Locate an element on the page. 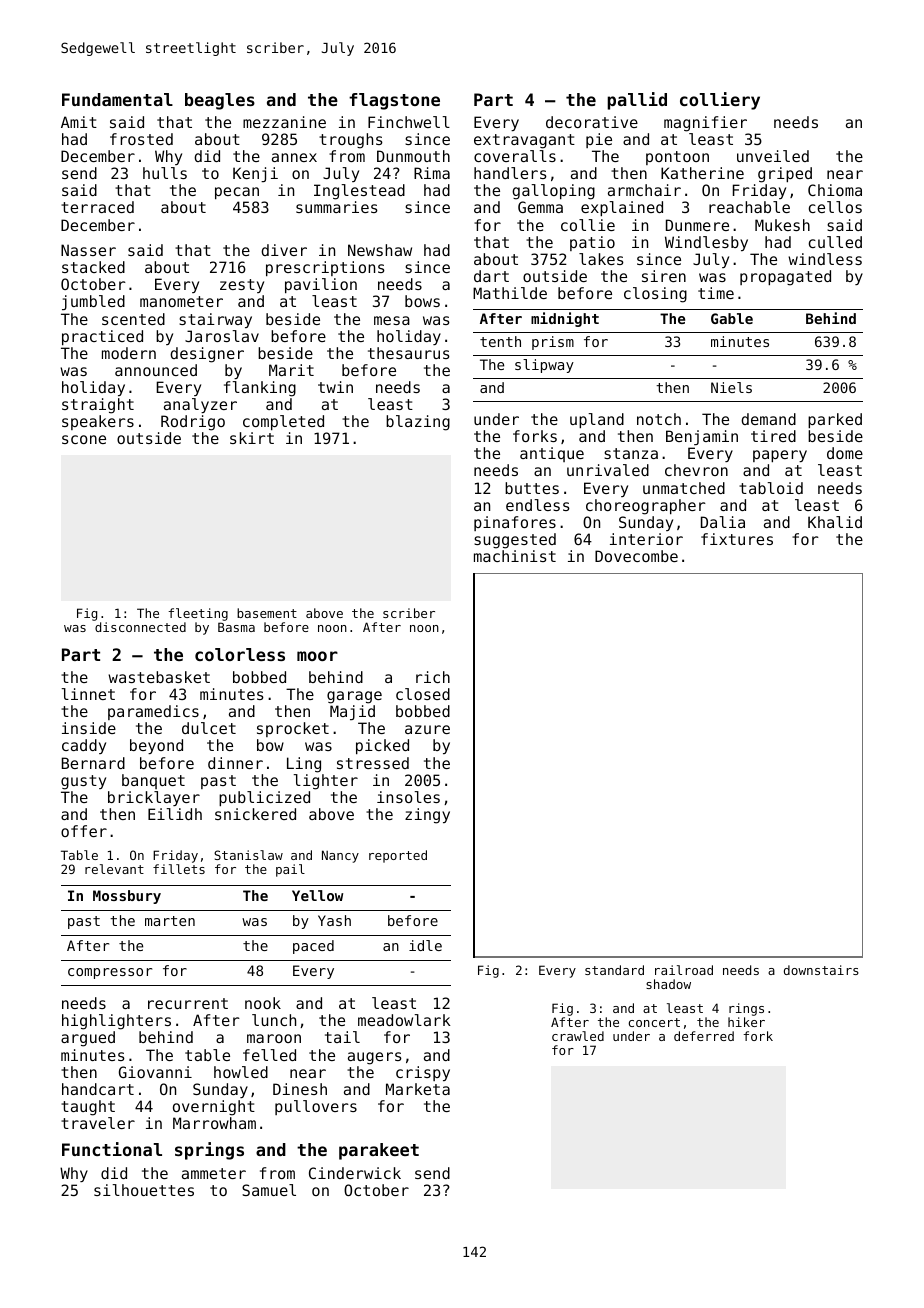 This page has height=1308, width=924. parakeet is located at coordinates (379, 1151).
